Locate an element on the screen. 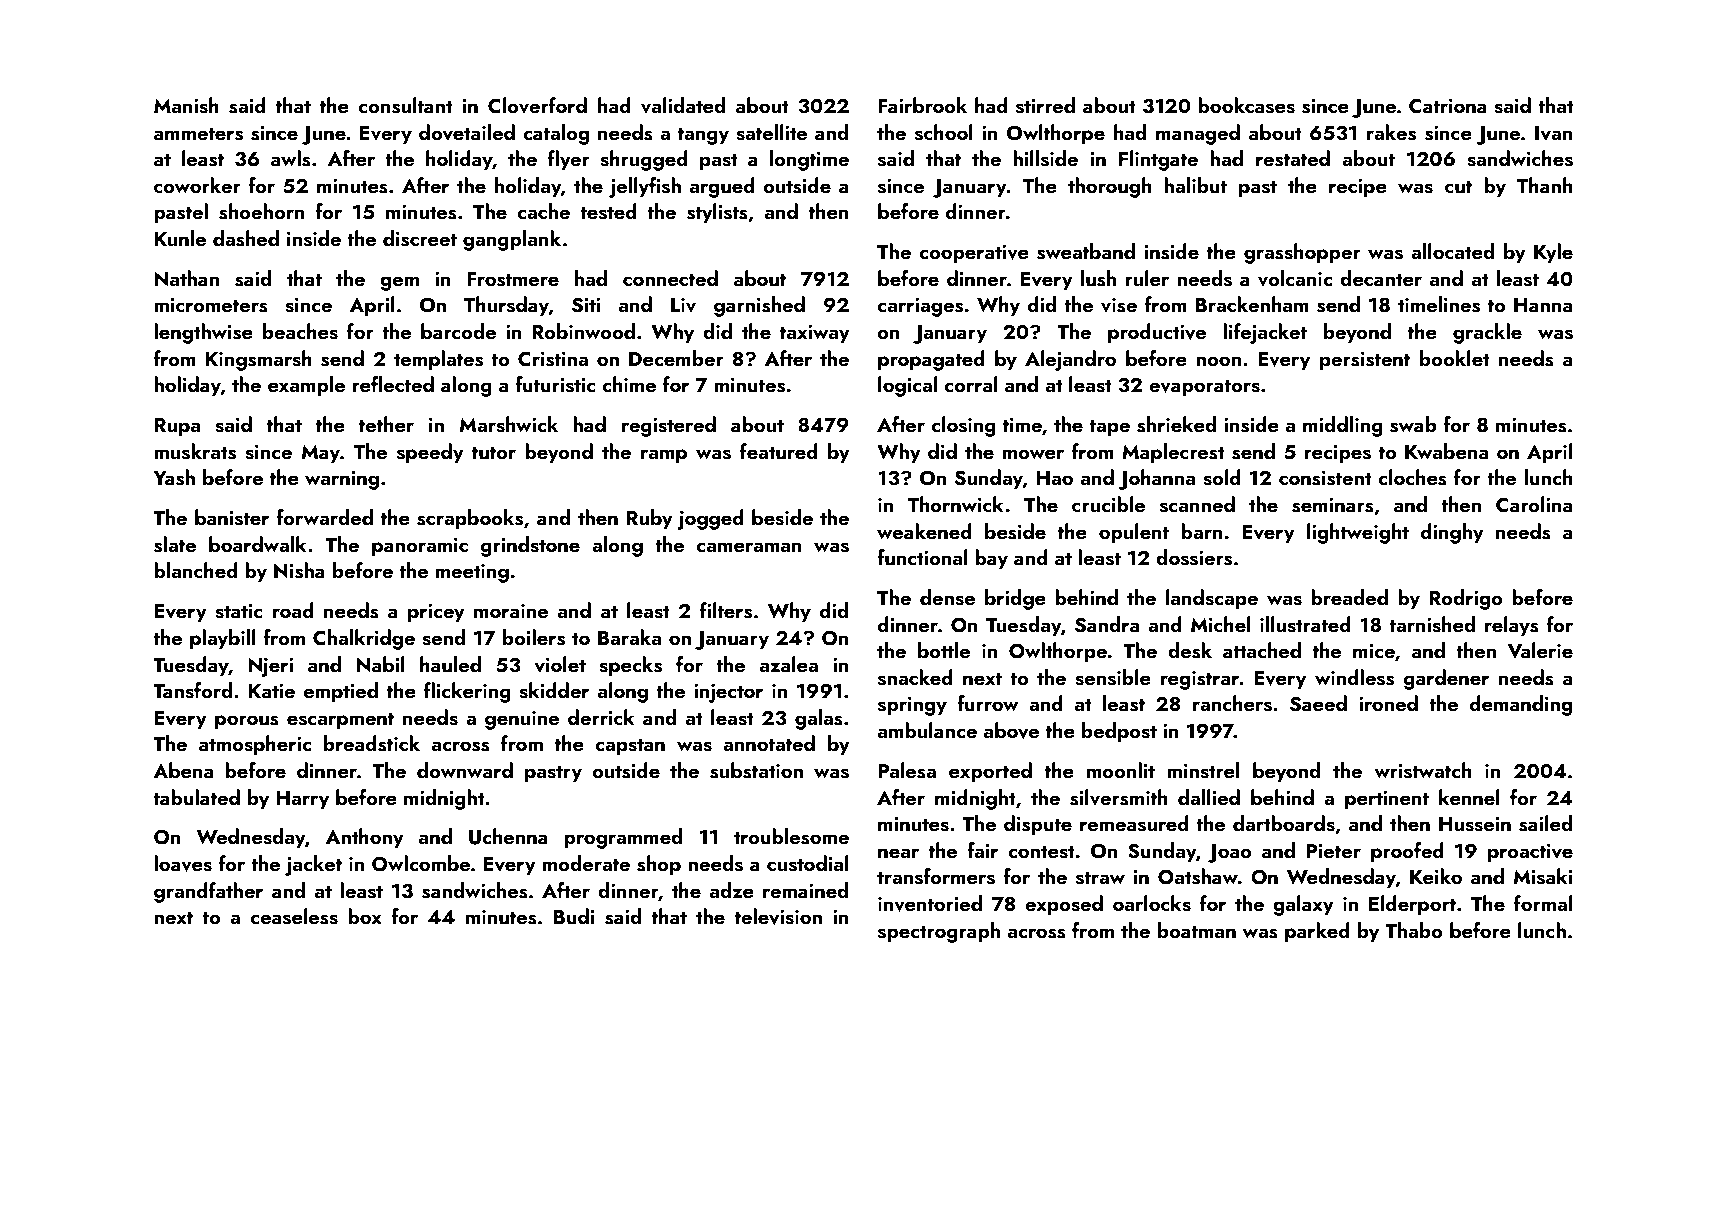 This screenshot has width=1727, height=1221. Budi is located at coordinates (574, 916).
